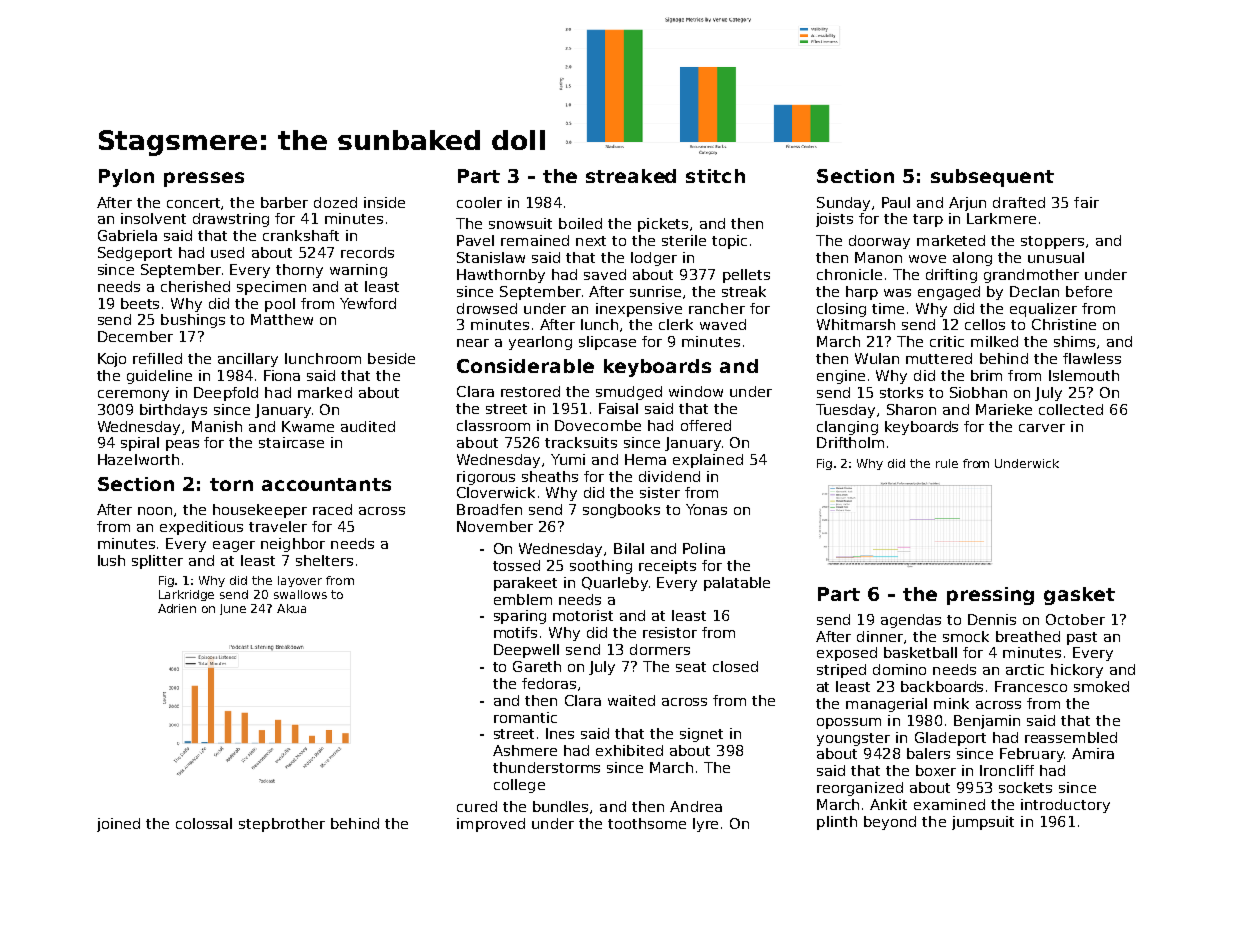  I want to click on jumpsuit, so click(983, 823).
